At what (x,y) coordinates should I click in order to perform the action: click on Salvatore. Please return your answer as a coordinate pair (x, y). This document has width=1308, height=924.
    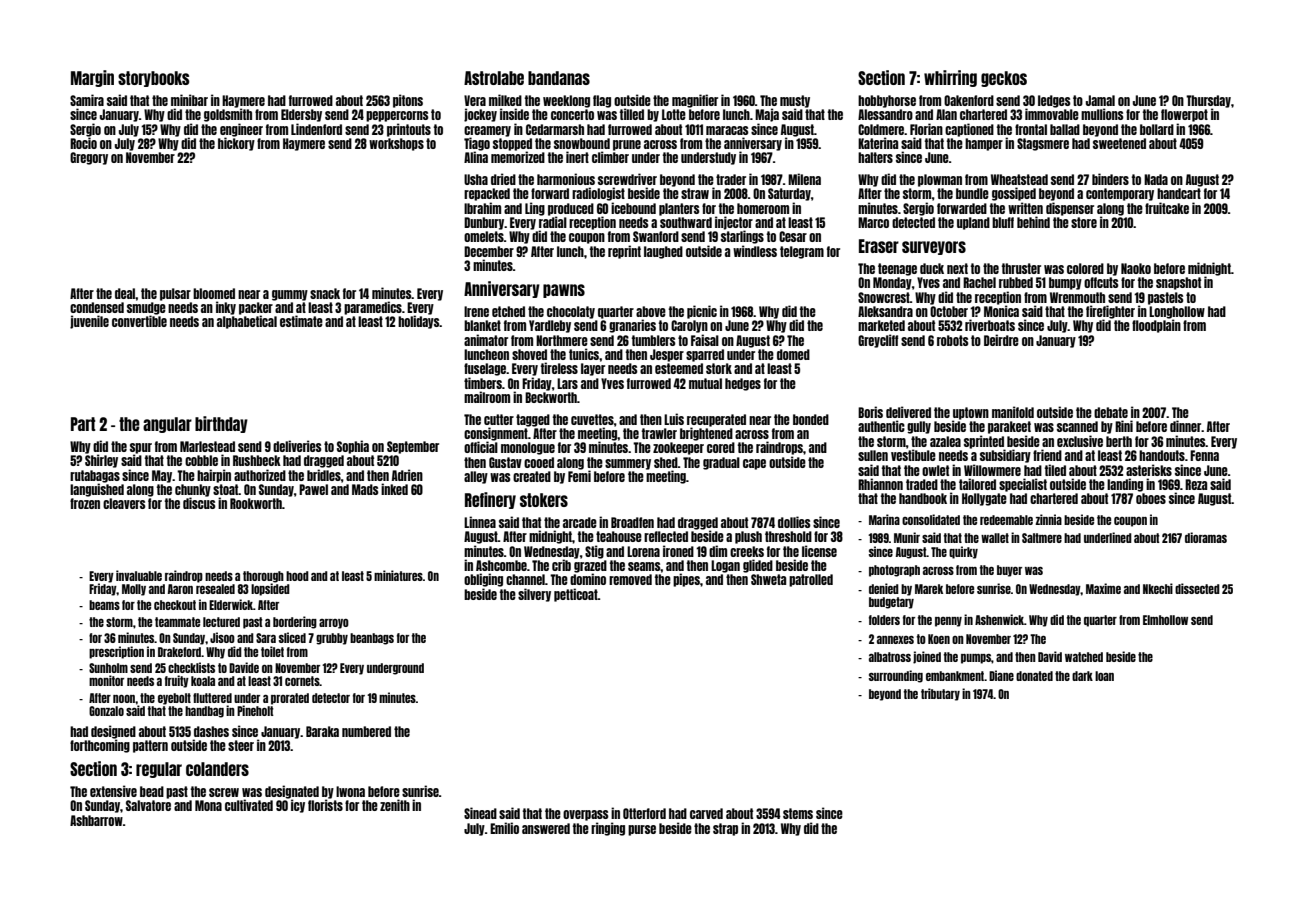
    Looking at the image, I should click on (148, 805).
